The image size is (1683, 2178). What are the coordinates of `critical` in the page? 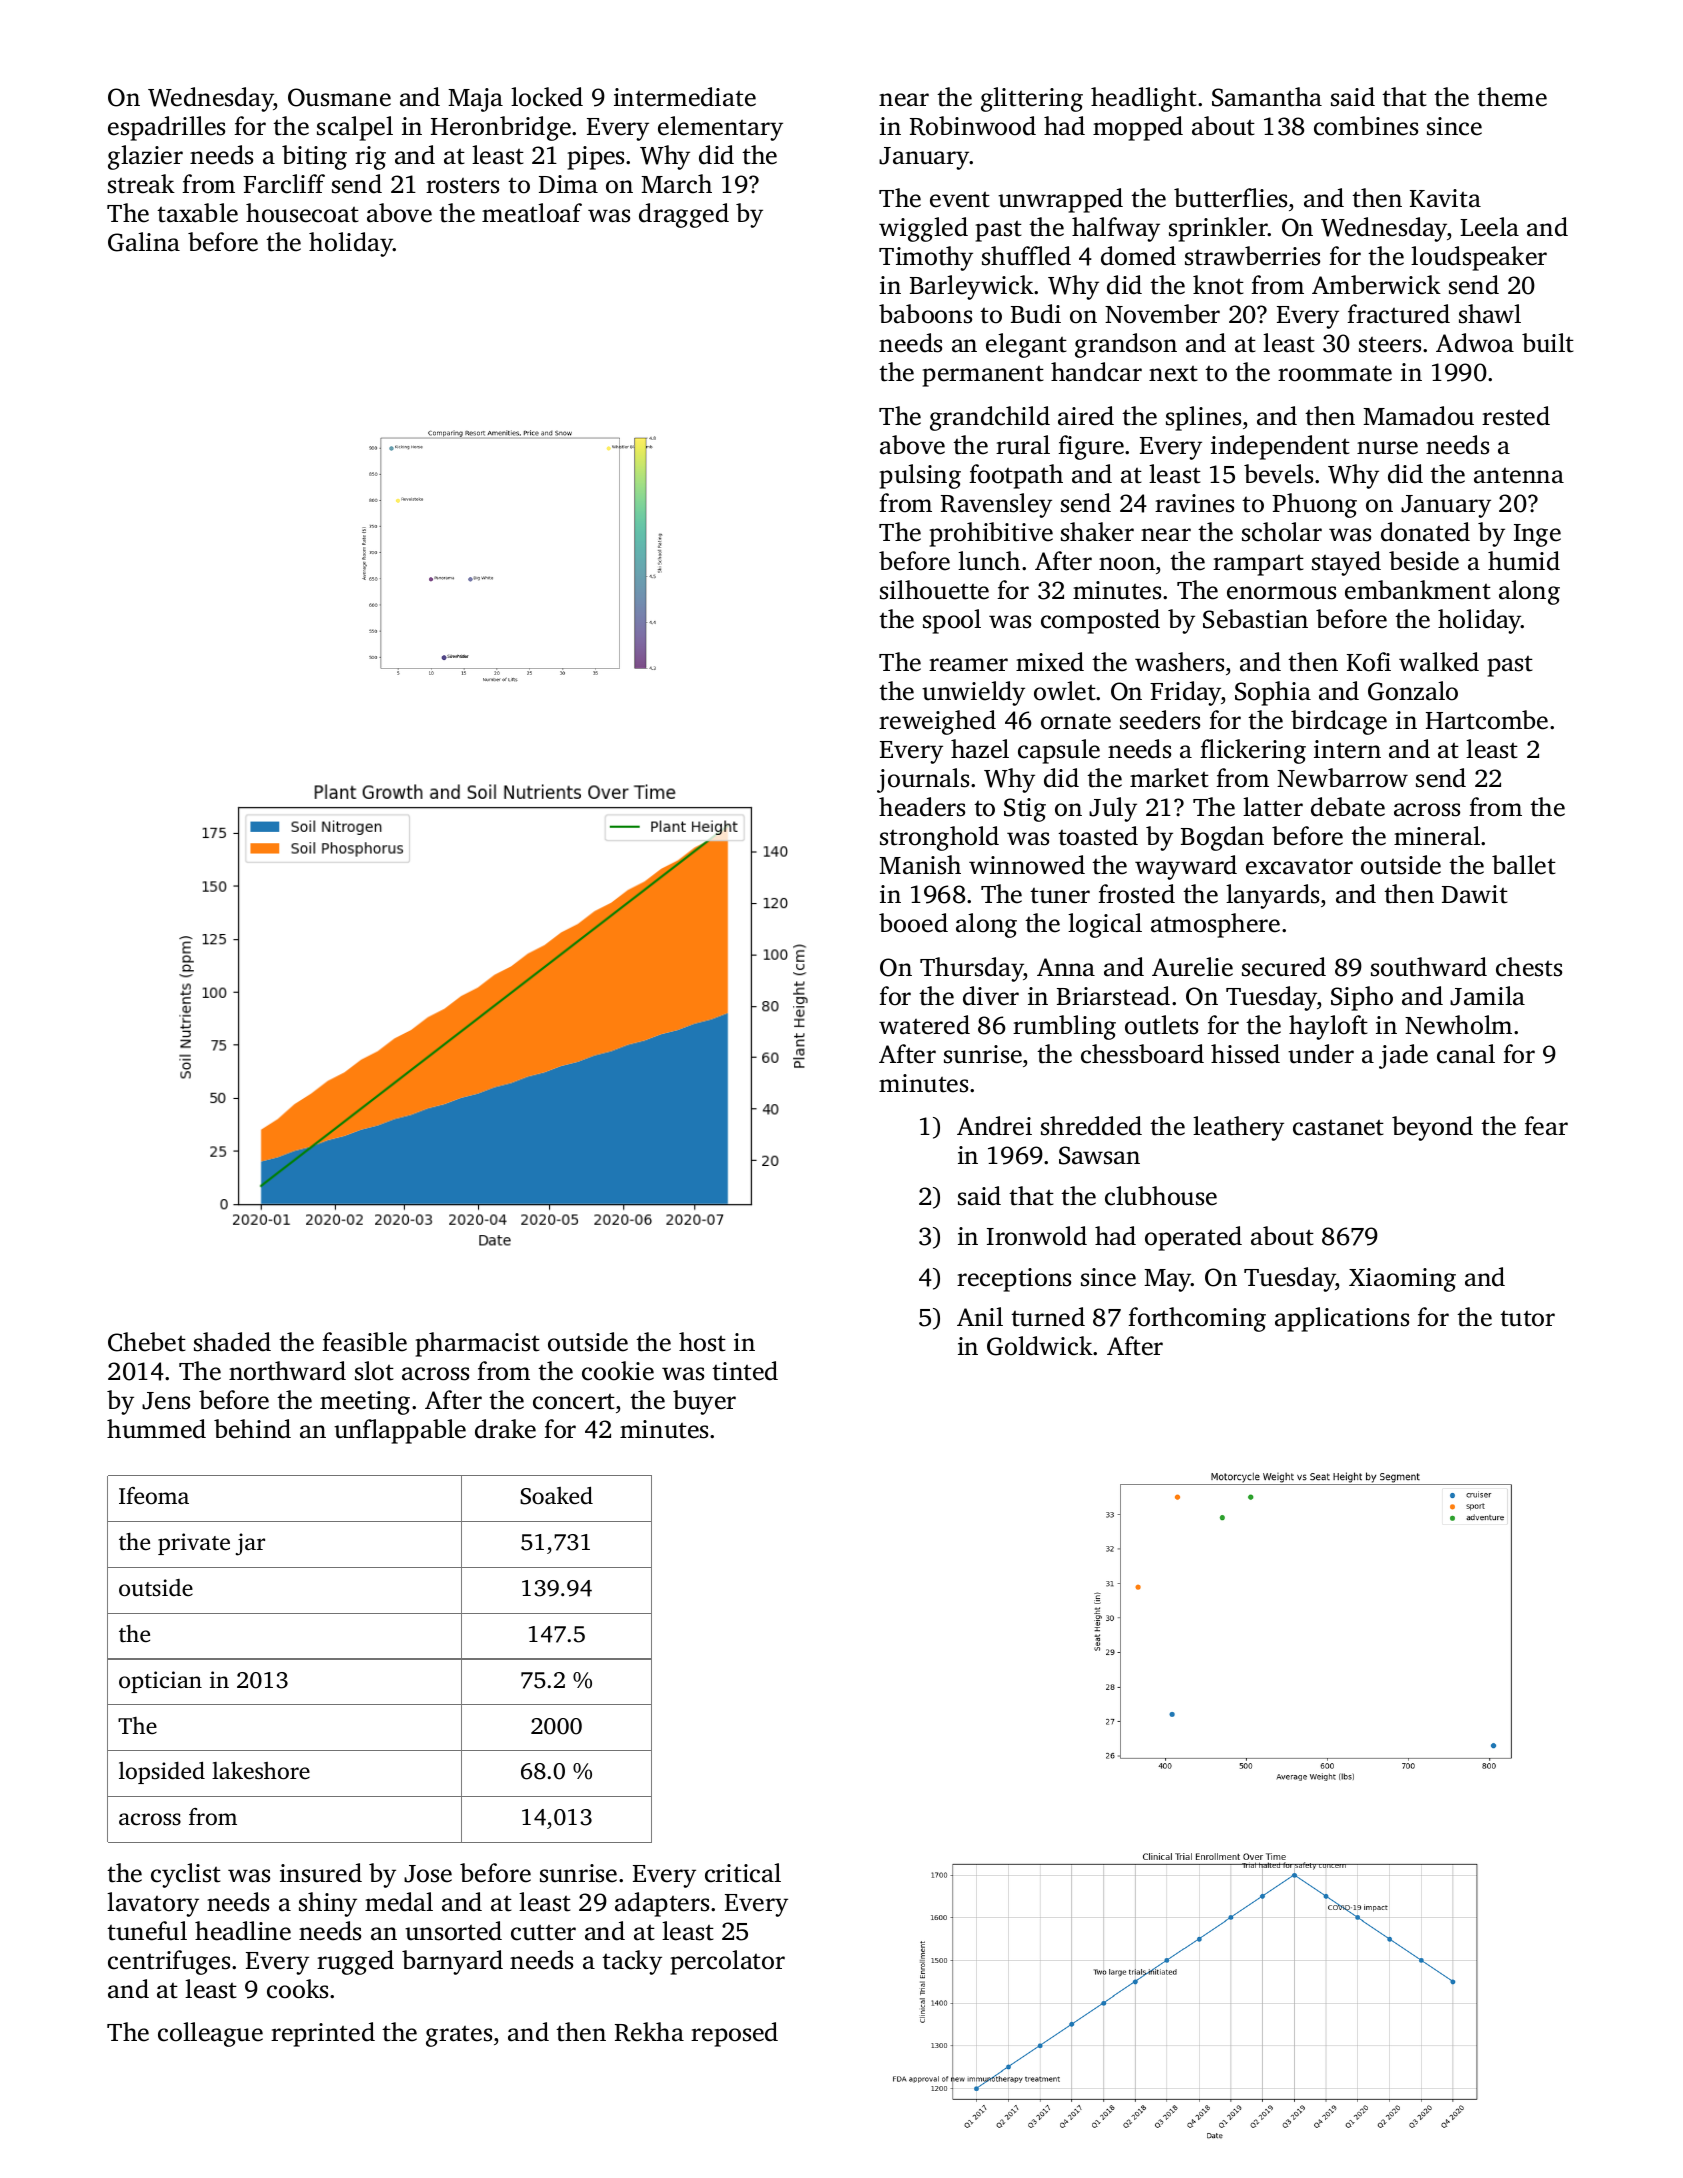 It's located at (743, 1873).
